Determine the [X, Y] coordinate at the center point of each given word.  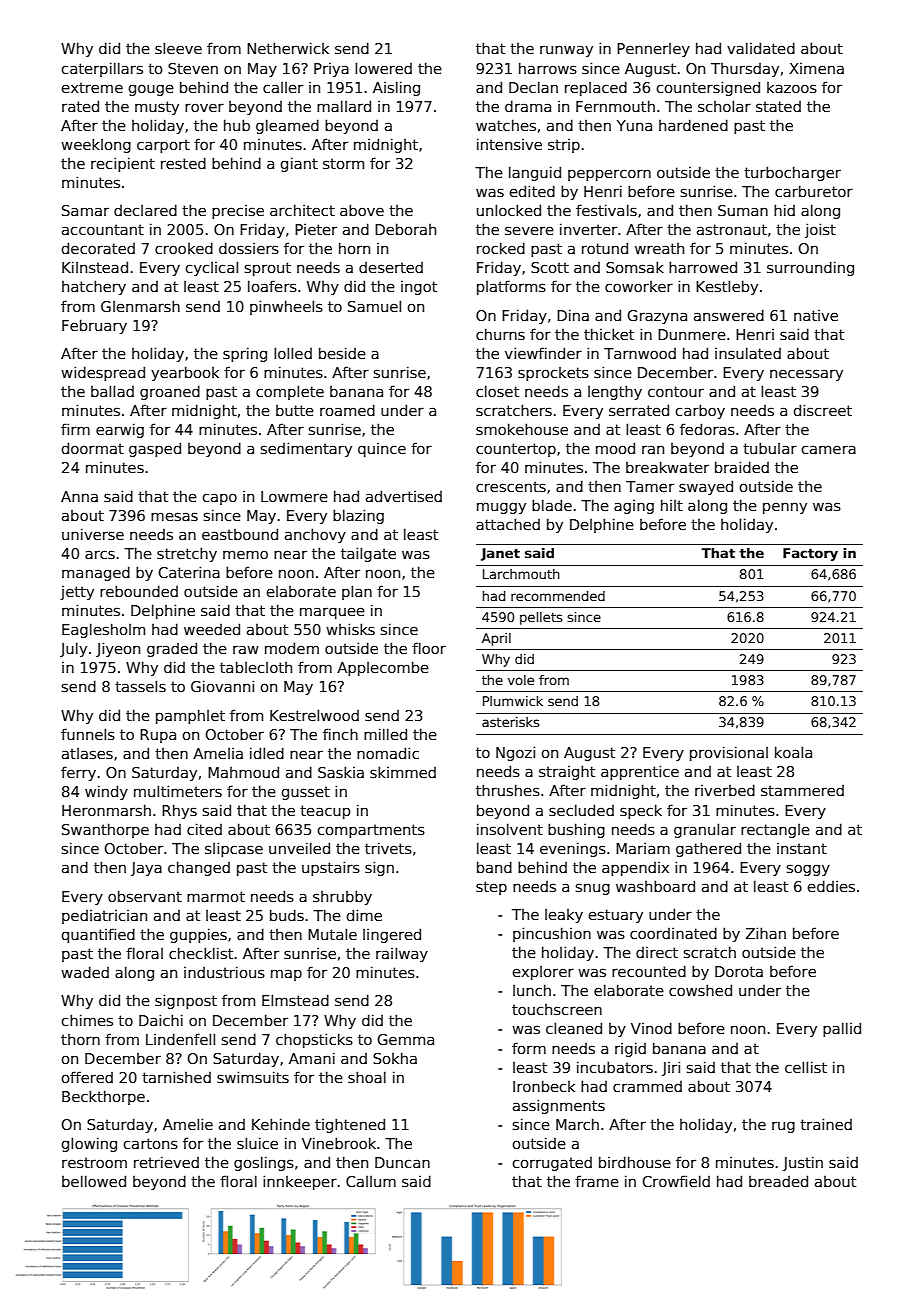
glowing [89, 1144]
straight [567, 772]
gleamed [287, 126]
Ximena [816, 68]
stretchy [187, 554]
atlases [87, 753]
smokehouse [522, 429]
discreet [822, 410]
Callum [371, 1181]
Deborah [405, 229]
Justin [803, 1163]
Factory [810, 554]
